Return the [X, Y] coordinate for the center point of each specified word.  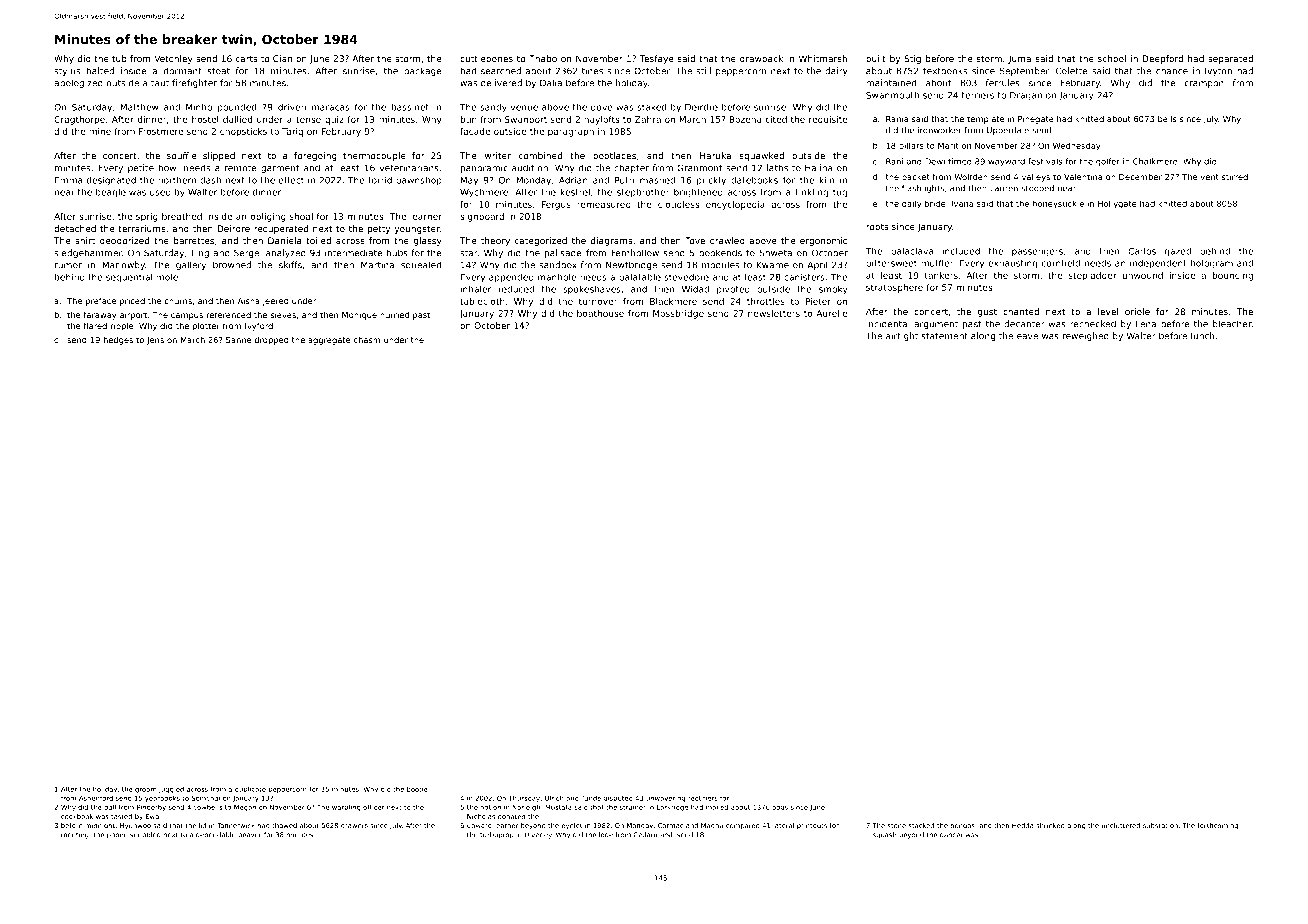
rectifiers [703, 798]
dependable [216, 835]
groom [146, 790]
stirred [1235, 177]
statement [945, 336]
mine [100, 131]
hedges [118, 340]
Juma [1019, 59]
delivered [501, 83]
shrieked [1050, 825]
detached [75, 228]
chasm [367, 340]
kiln [827, 180]
